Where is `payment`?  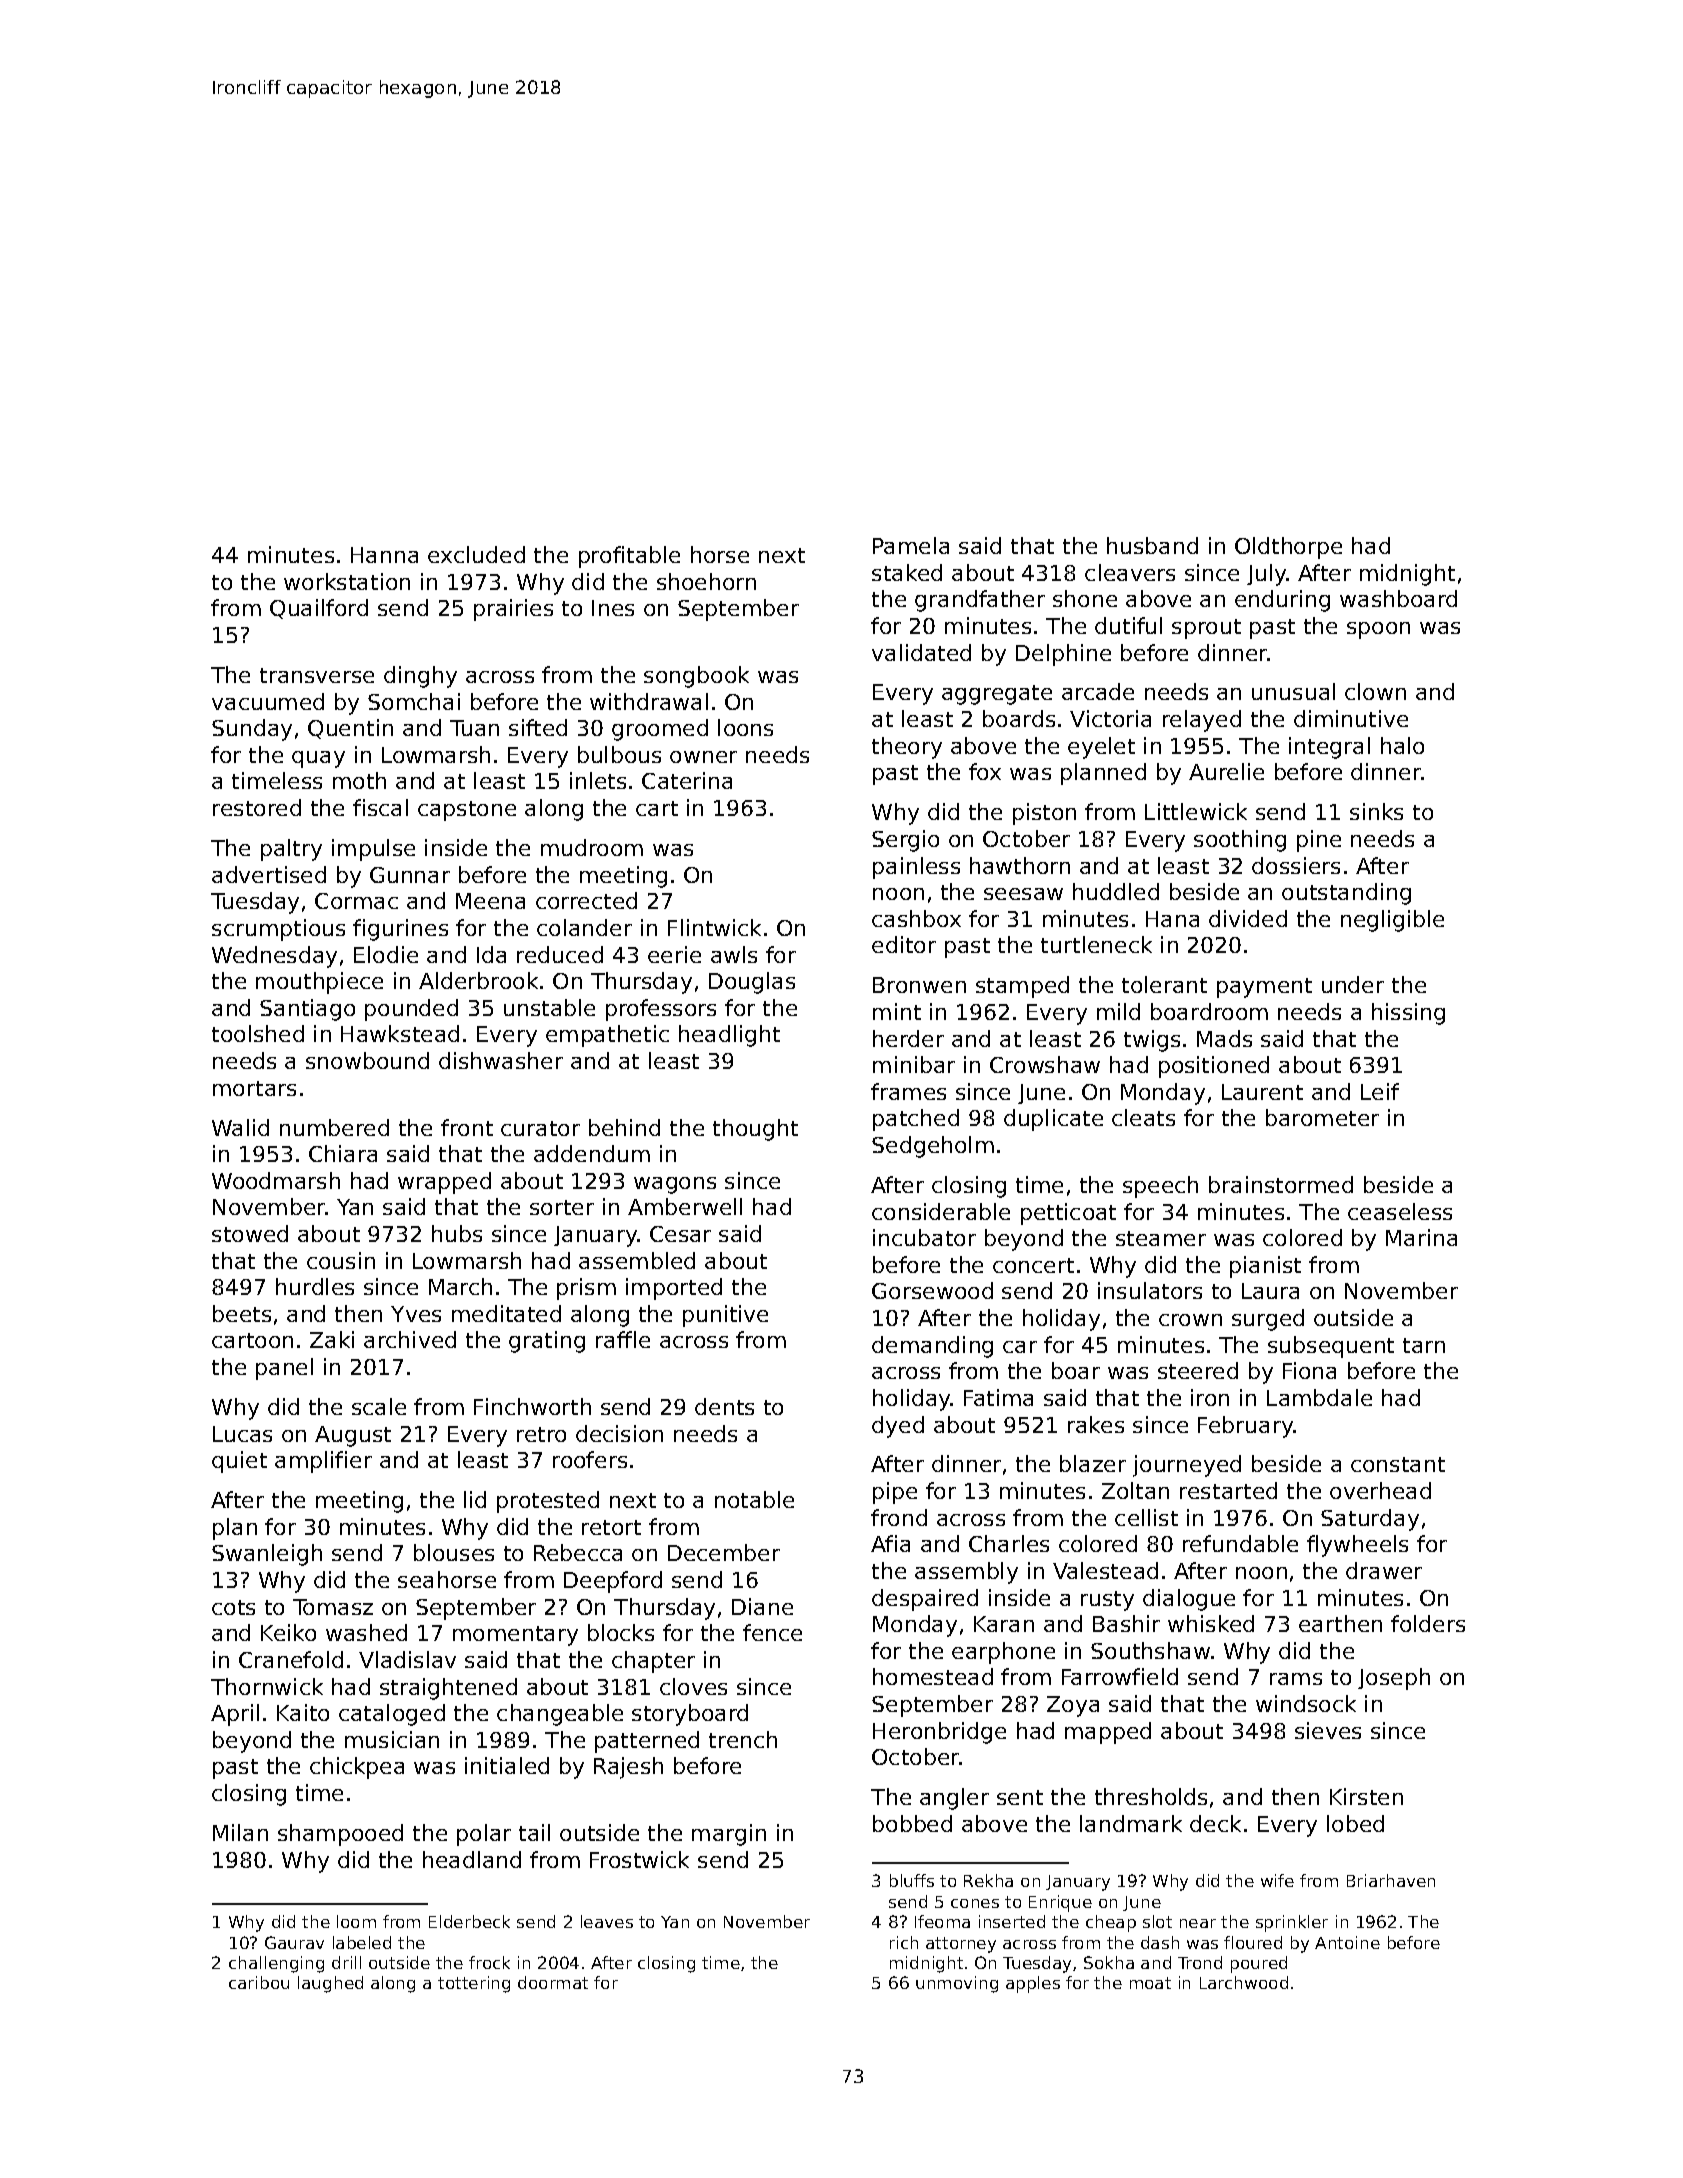 payment is located at coordinates (1264, 988).
